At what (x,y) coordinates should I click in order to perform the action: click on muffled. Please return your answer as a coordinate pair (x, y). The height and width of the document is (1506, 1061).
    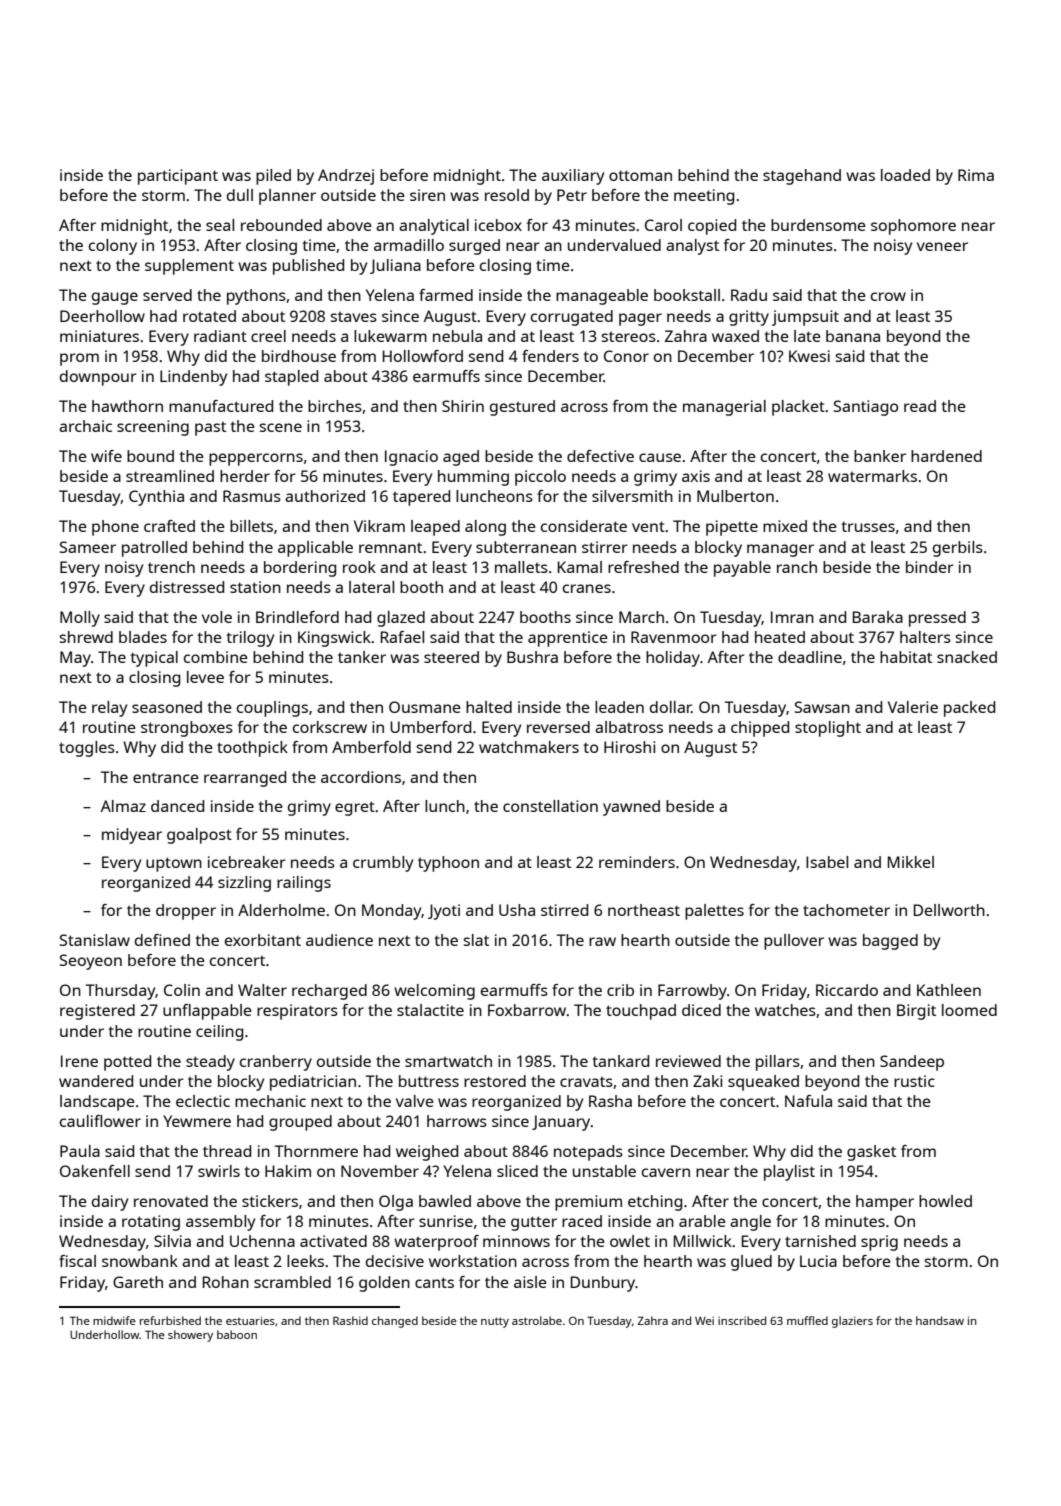
    Looking at the image, I should click on (807, 1320).
